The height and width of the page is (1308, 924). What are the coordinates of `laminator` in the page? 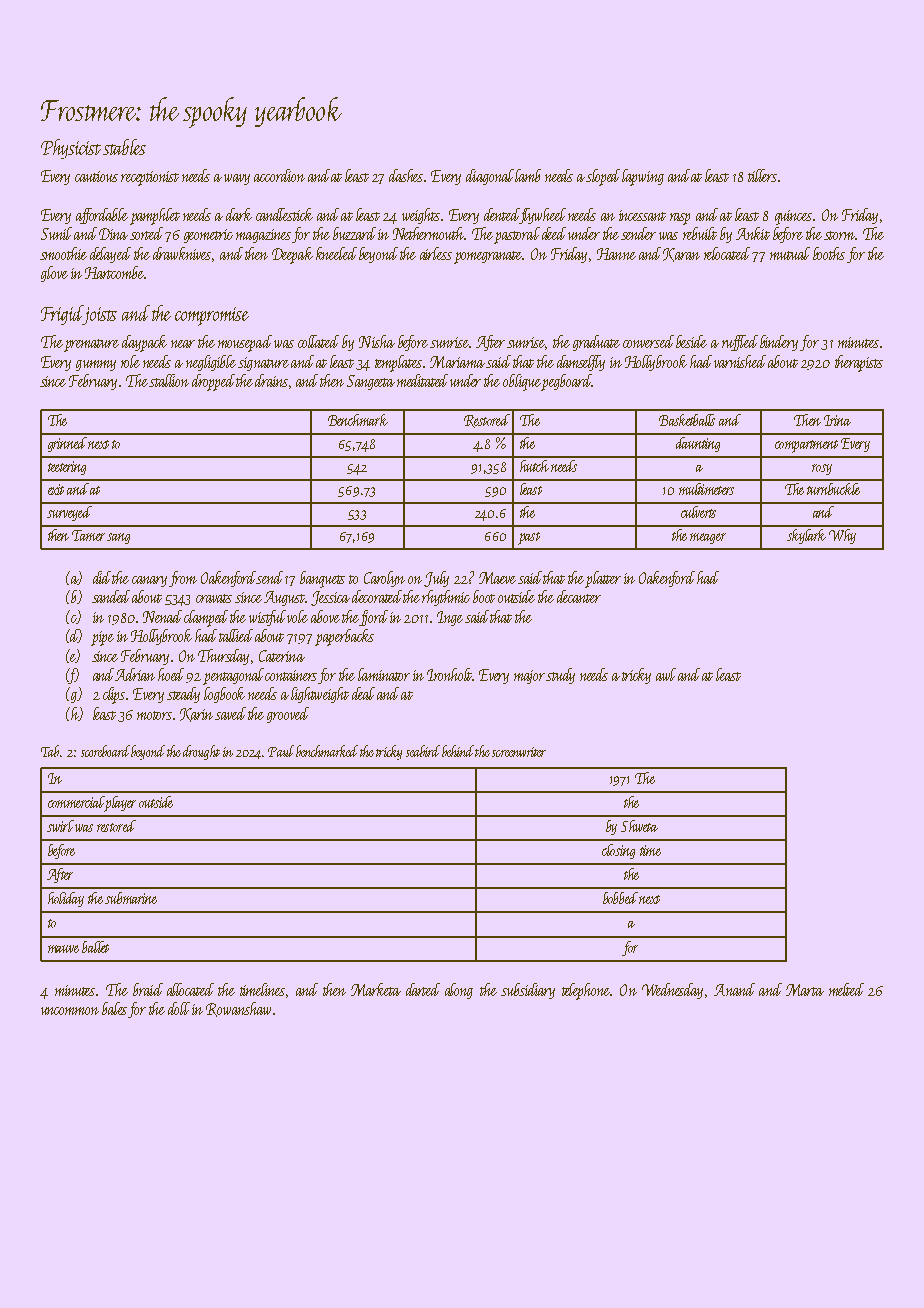 It's located at (384, 674).
